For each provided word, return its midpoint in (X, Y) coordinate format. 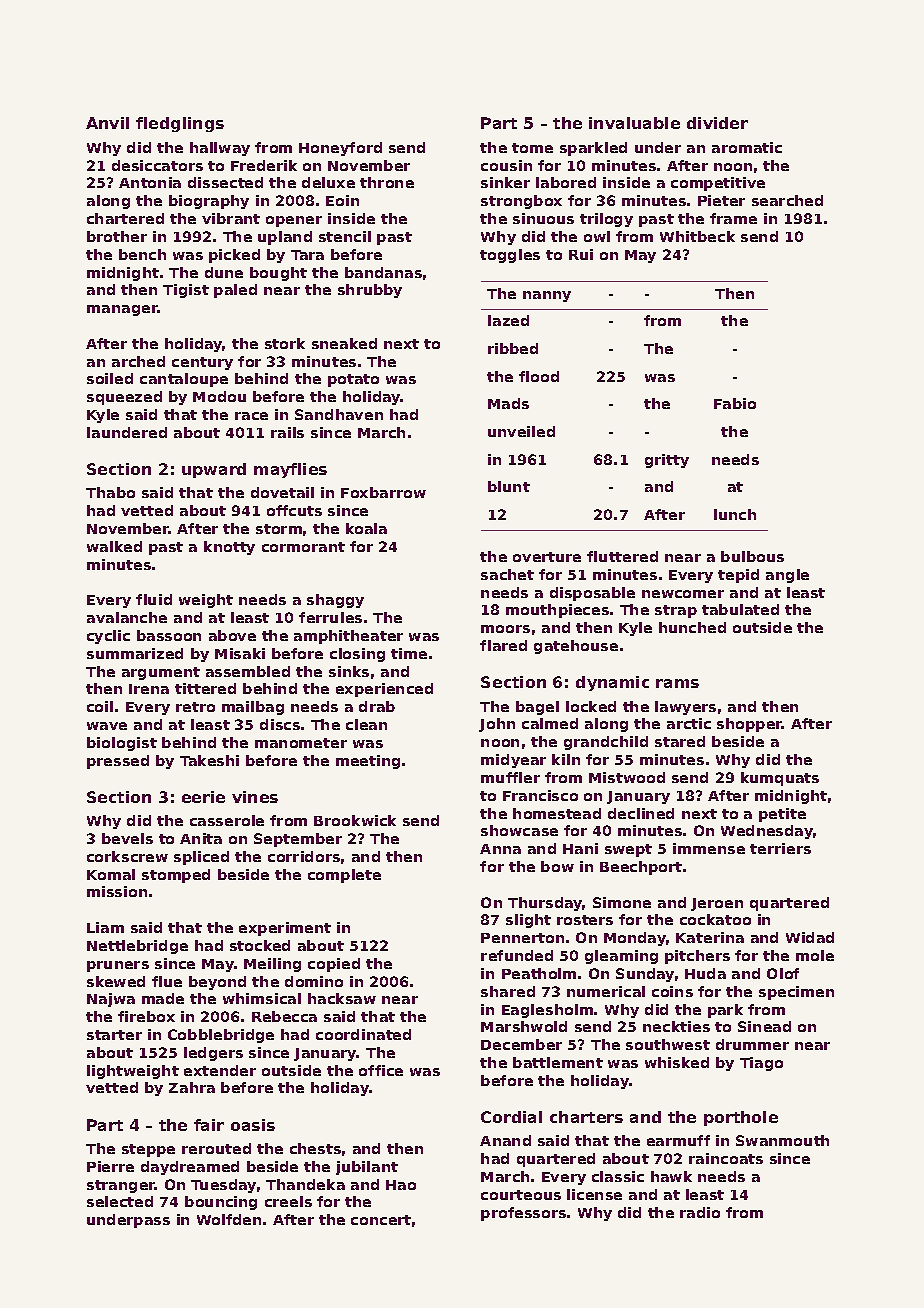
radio (700, 1212)
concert (381, 1220)
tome (532, 148)
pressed (118, 762)
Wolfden (229, 1219)
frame (733, 218)
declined (641, 813)
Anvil (107, 123)
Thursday (545, 904)
